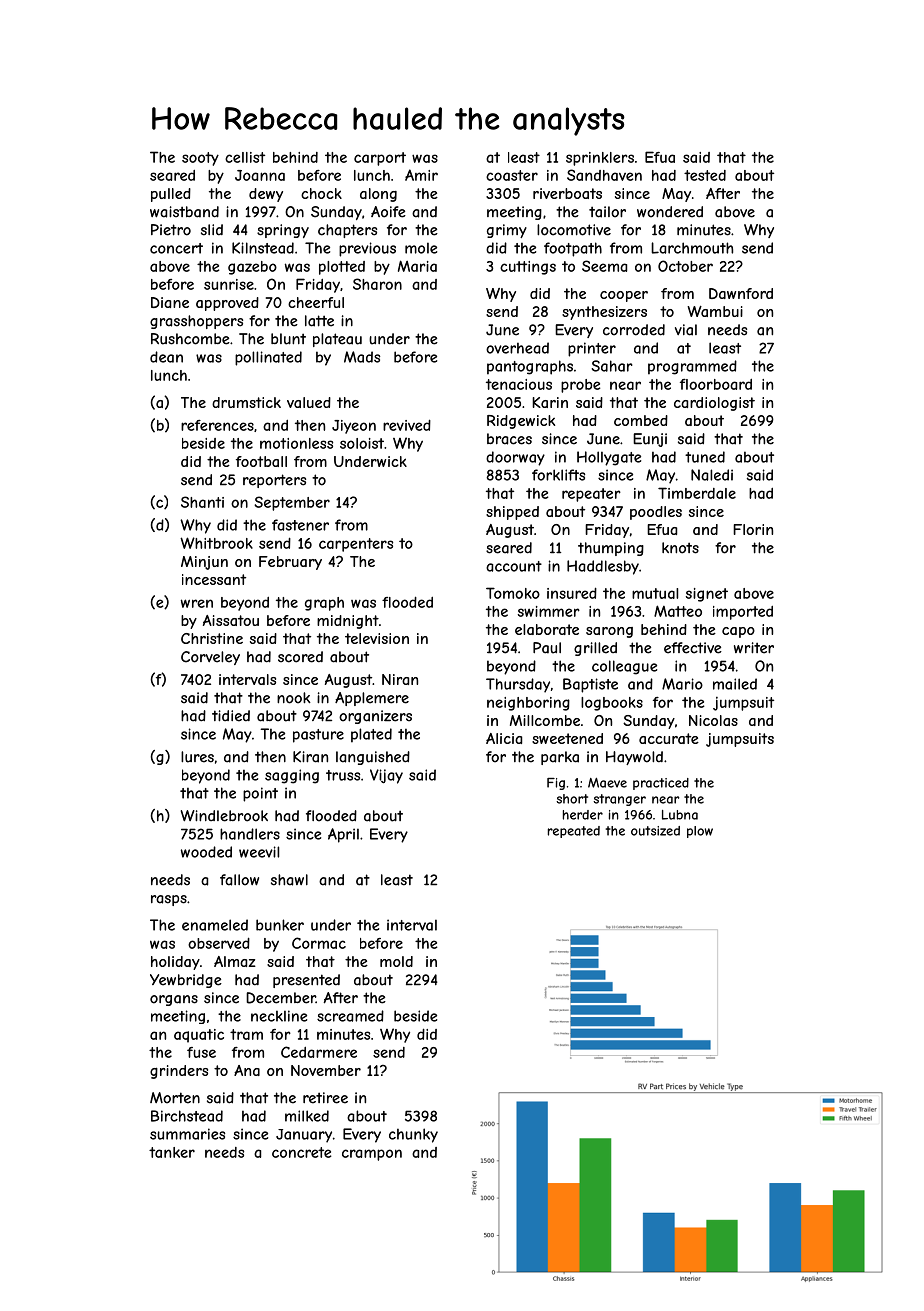 Image resolution: width=924 pixels, height=1311 pixels. Describe the element at coordinates (212, 230) in the page. I see `slid` at that location.
